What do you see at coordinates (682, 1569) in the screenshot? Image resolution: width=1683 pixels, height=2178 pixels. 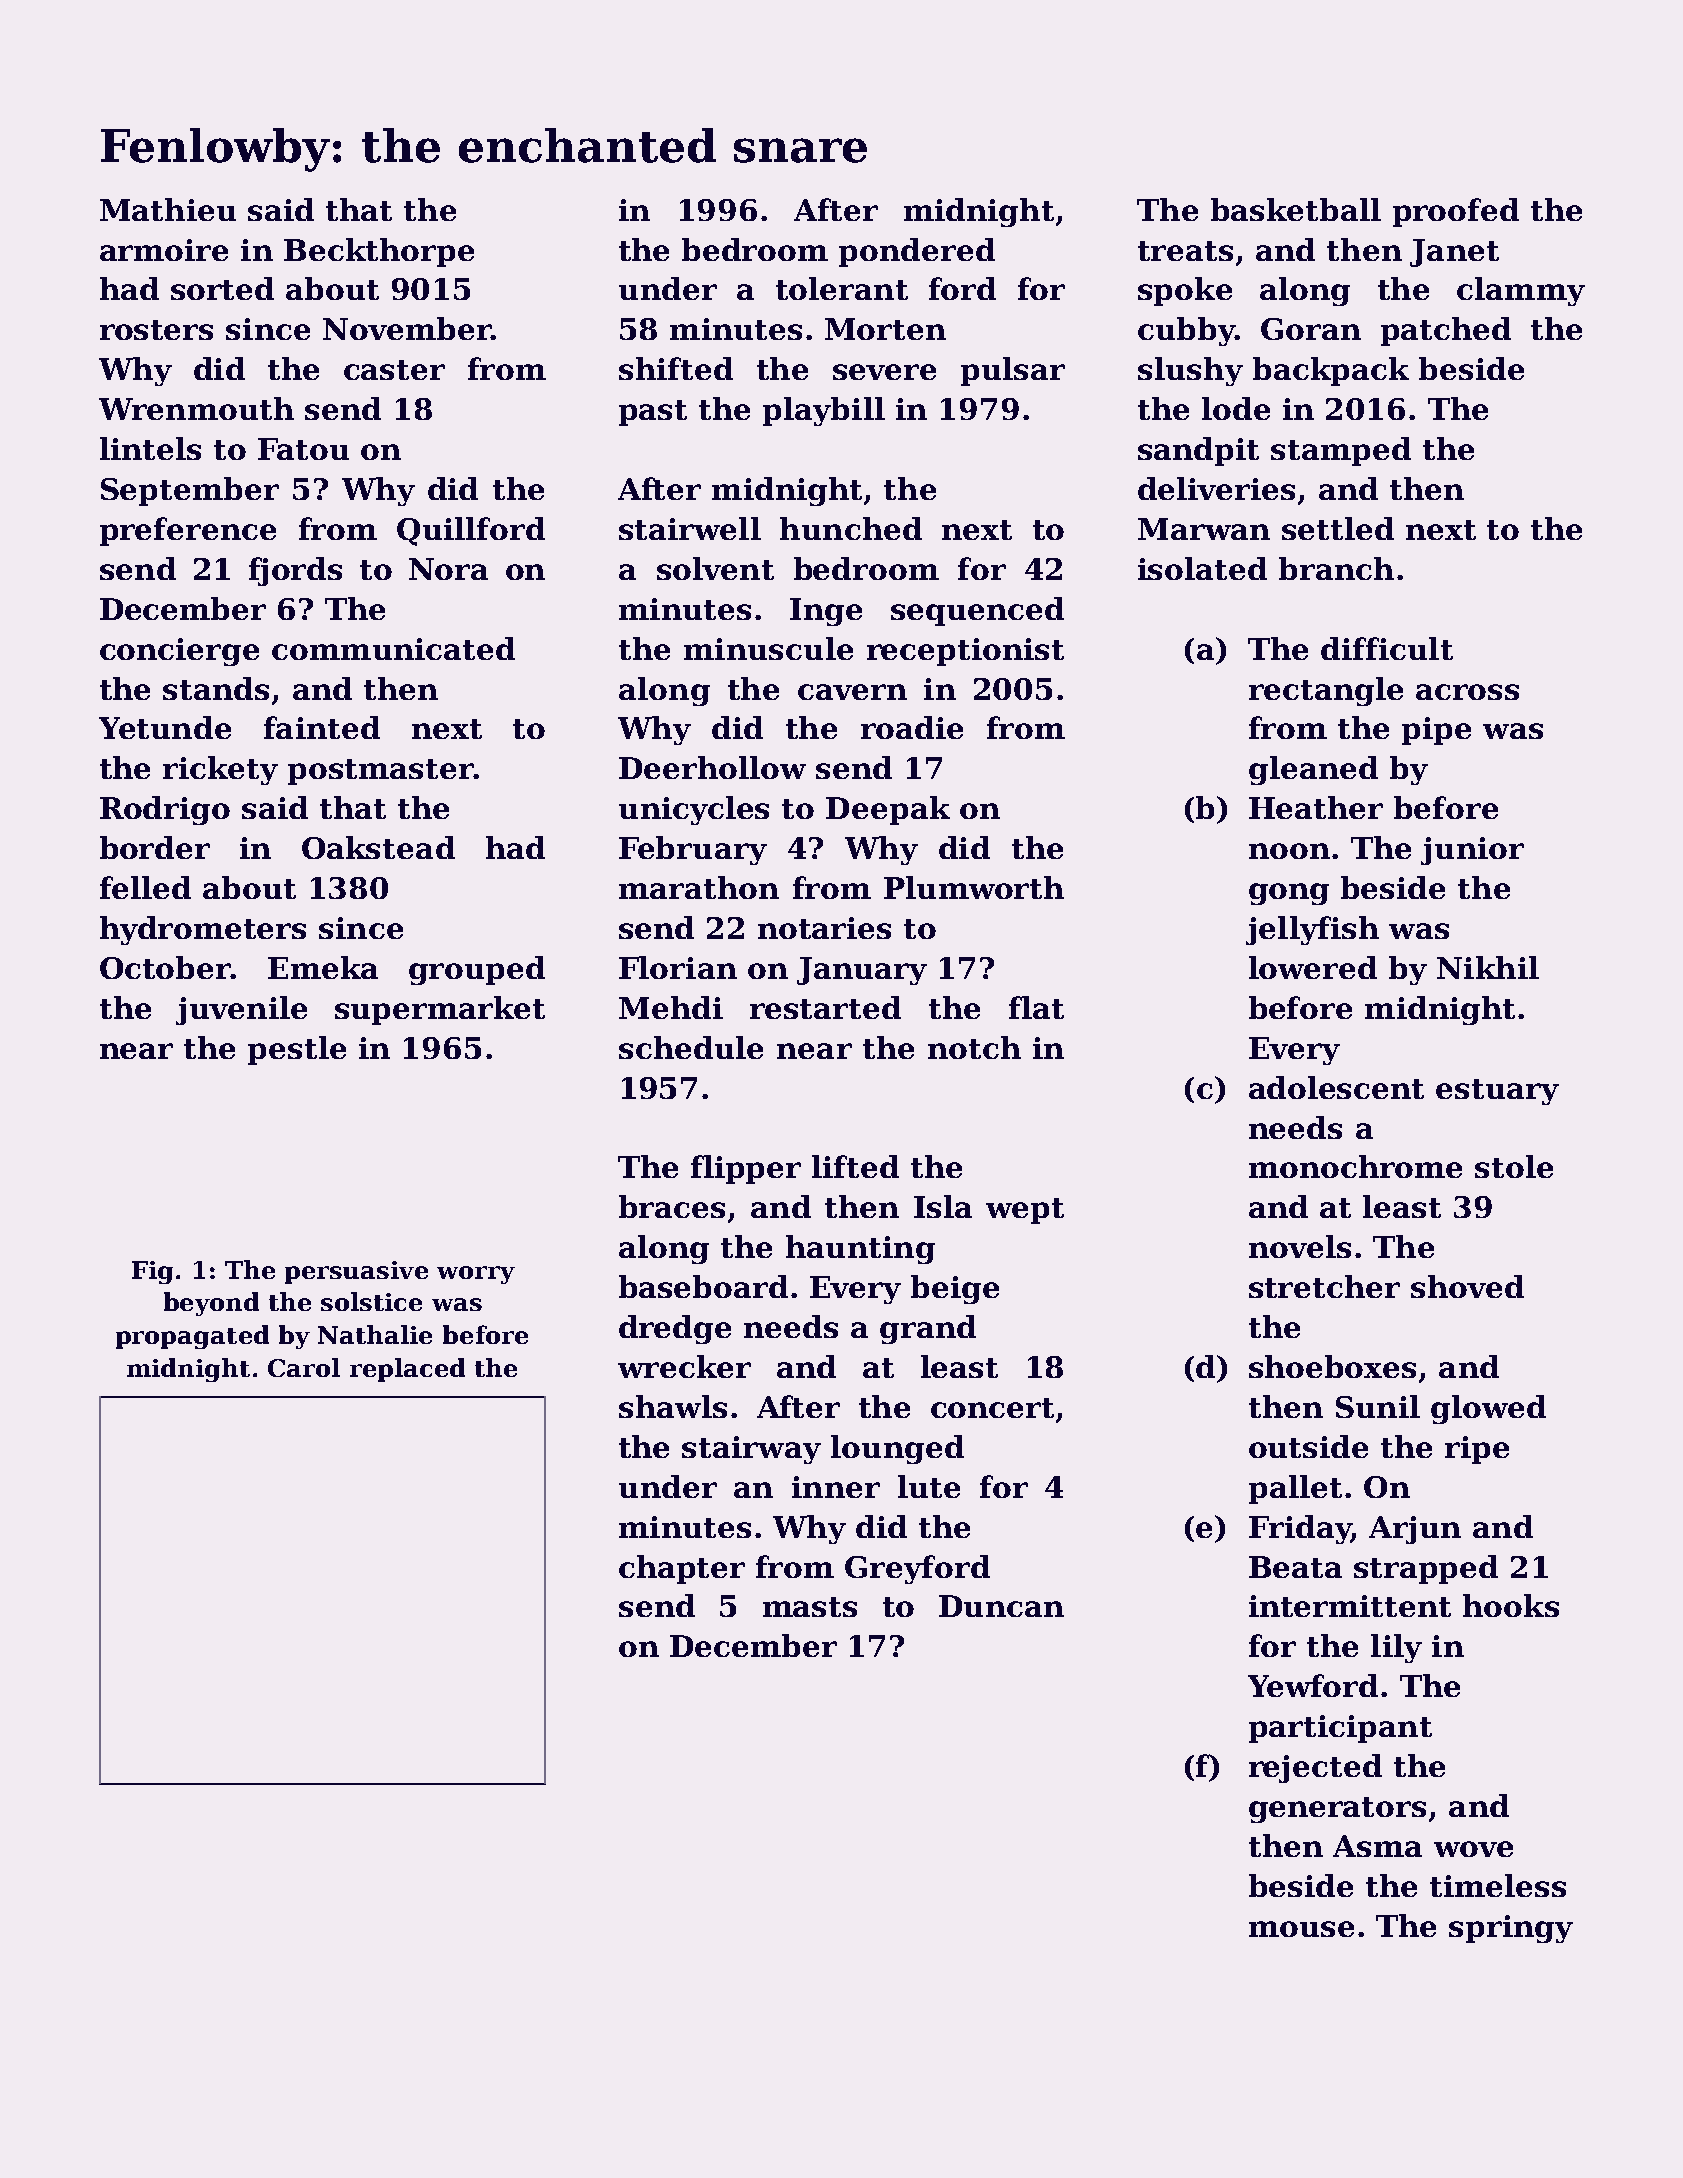 I see `chapter` at bounding box center [682, 1569].
